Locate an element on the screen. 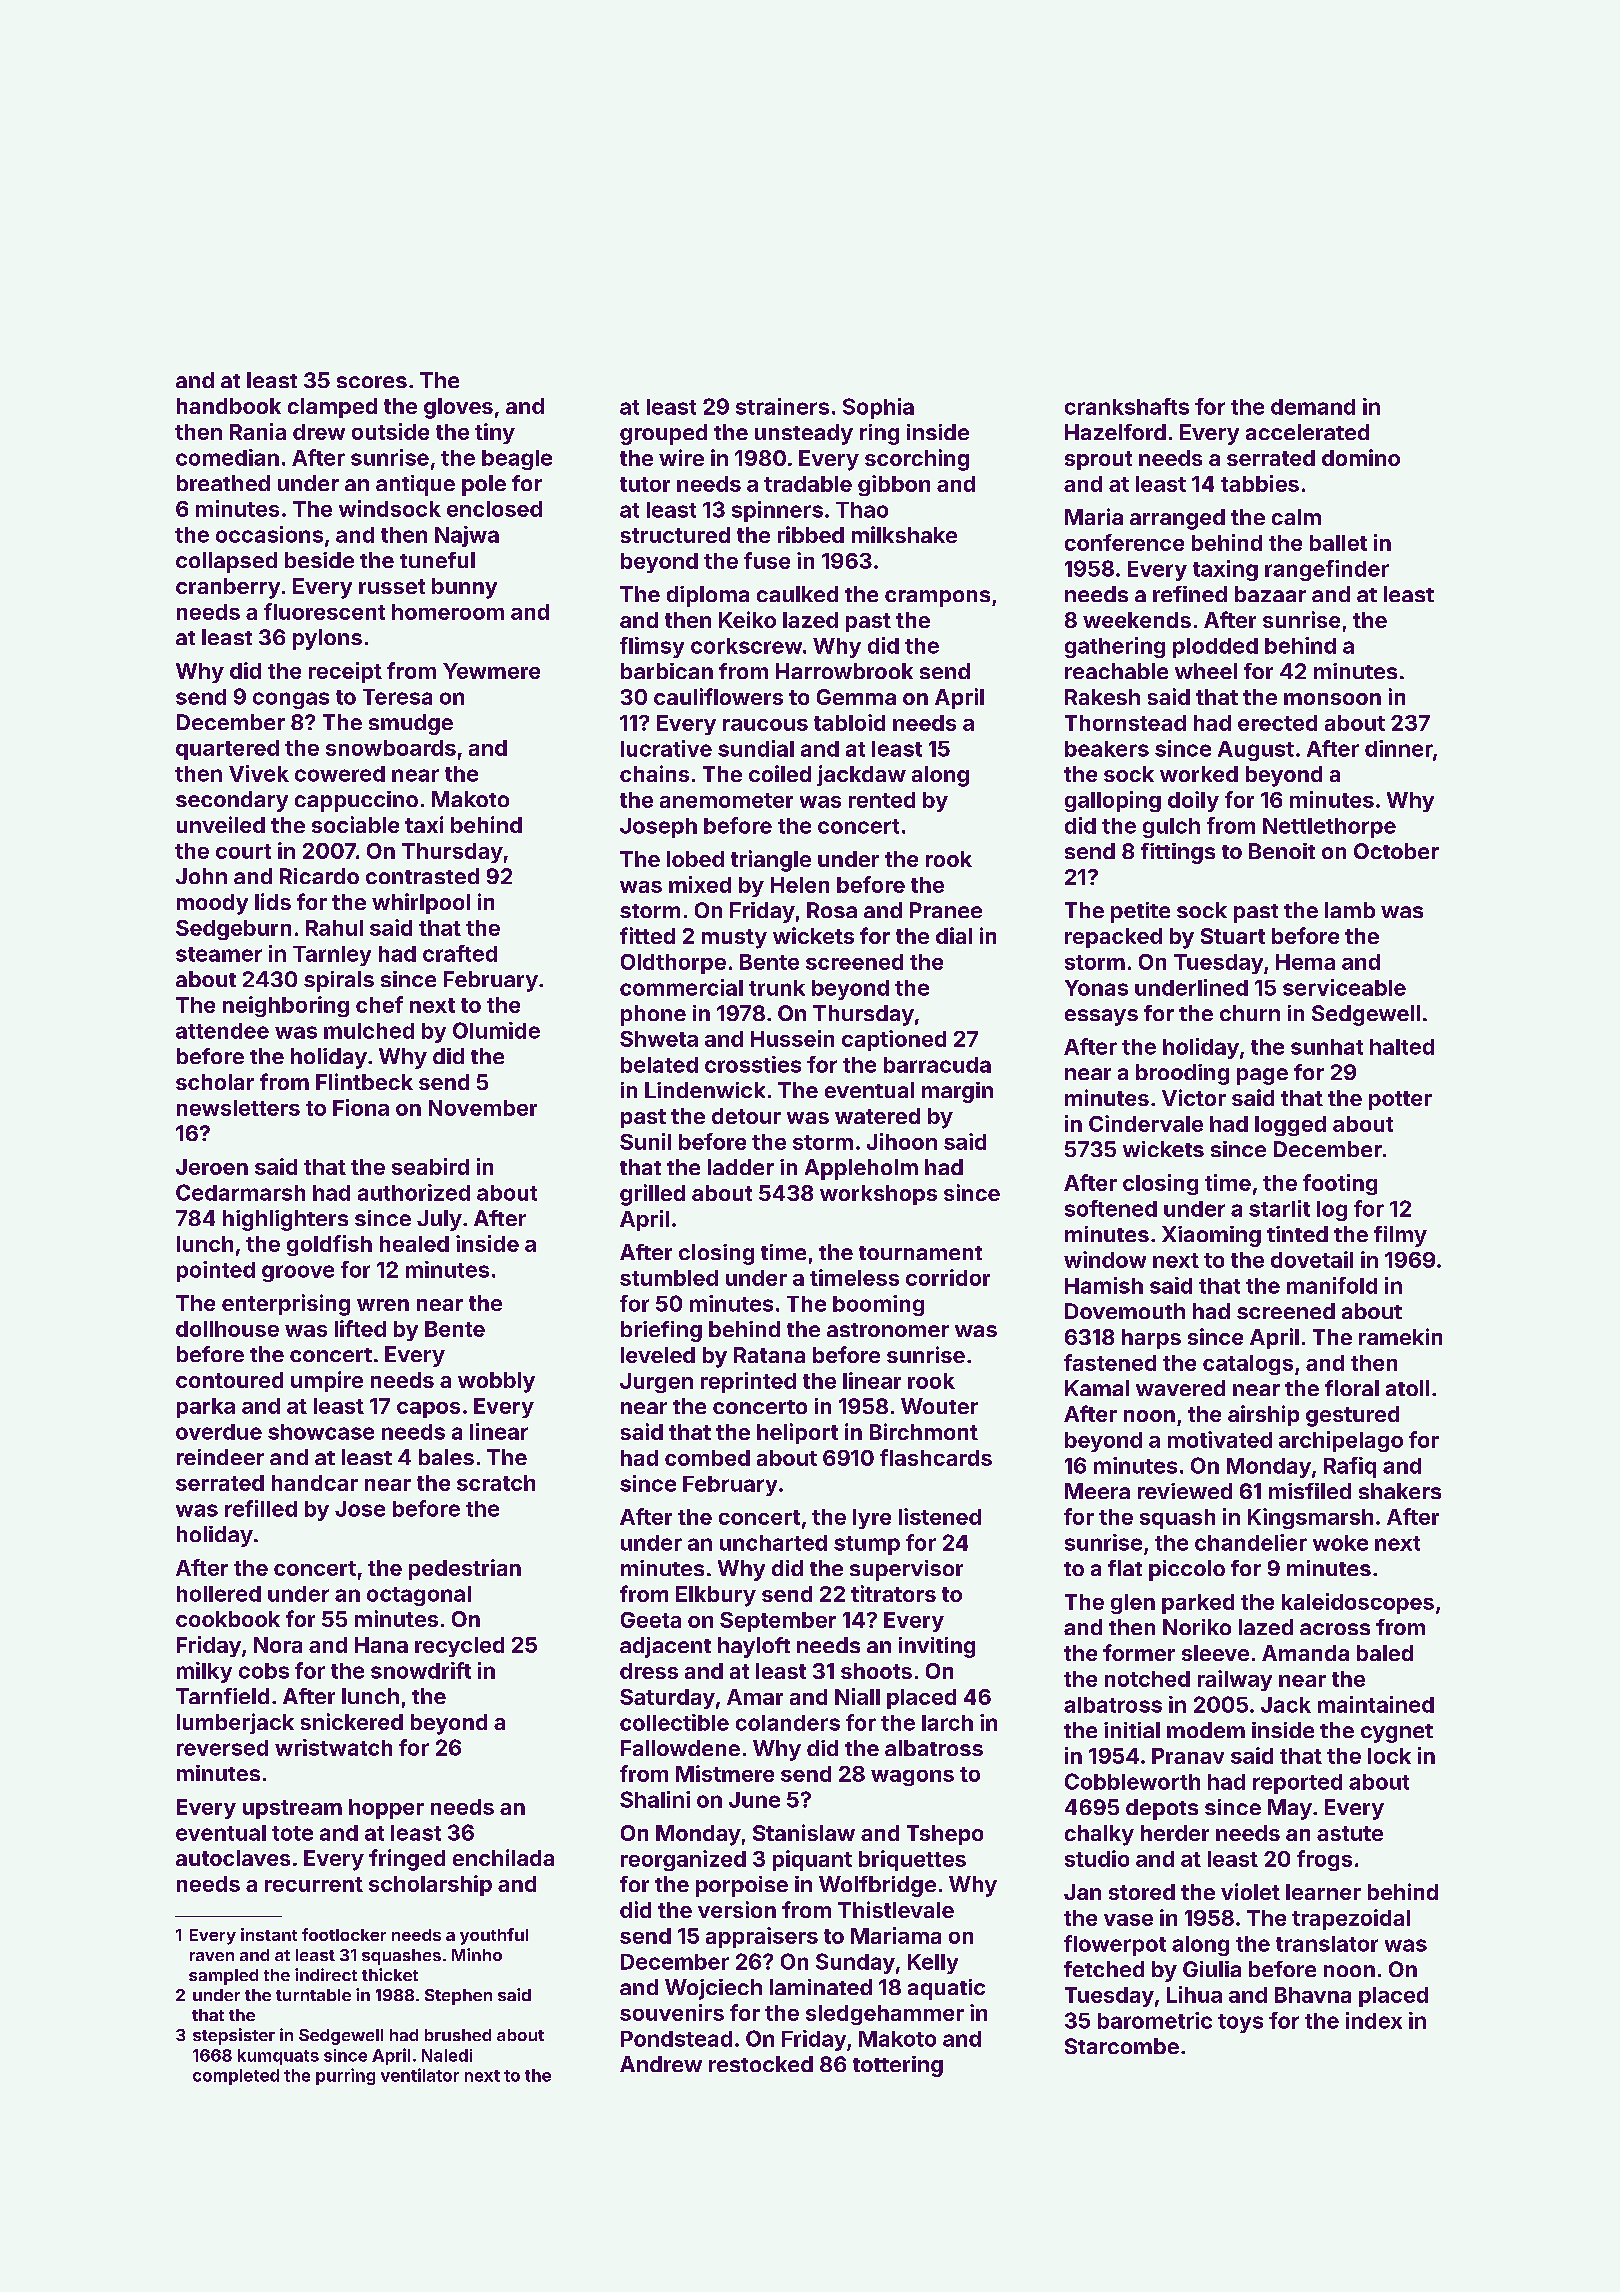 This screenshot has width=1620, height=2292. scores is located at coordinates (372, 382).
